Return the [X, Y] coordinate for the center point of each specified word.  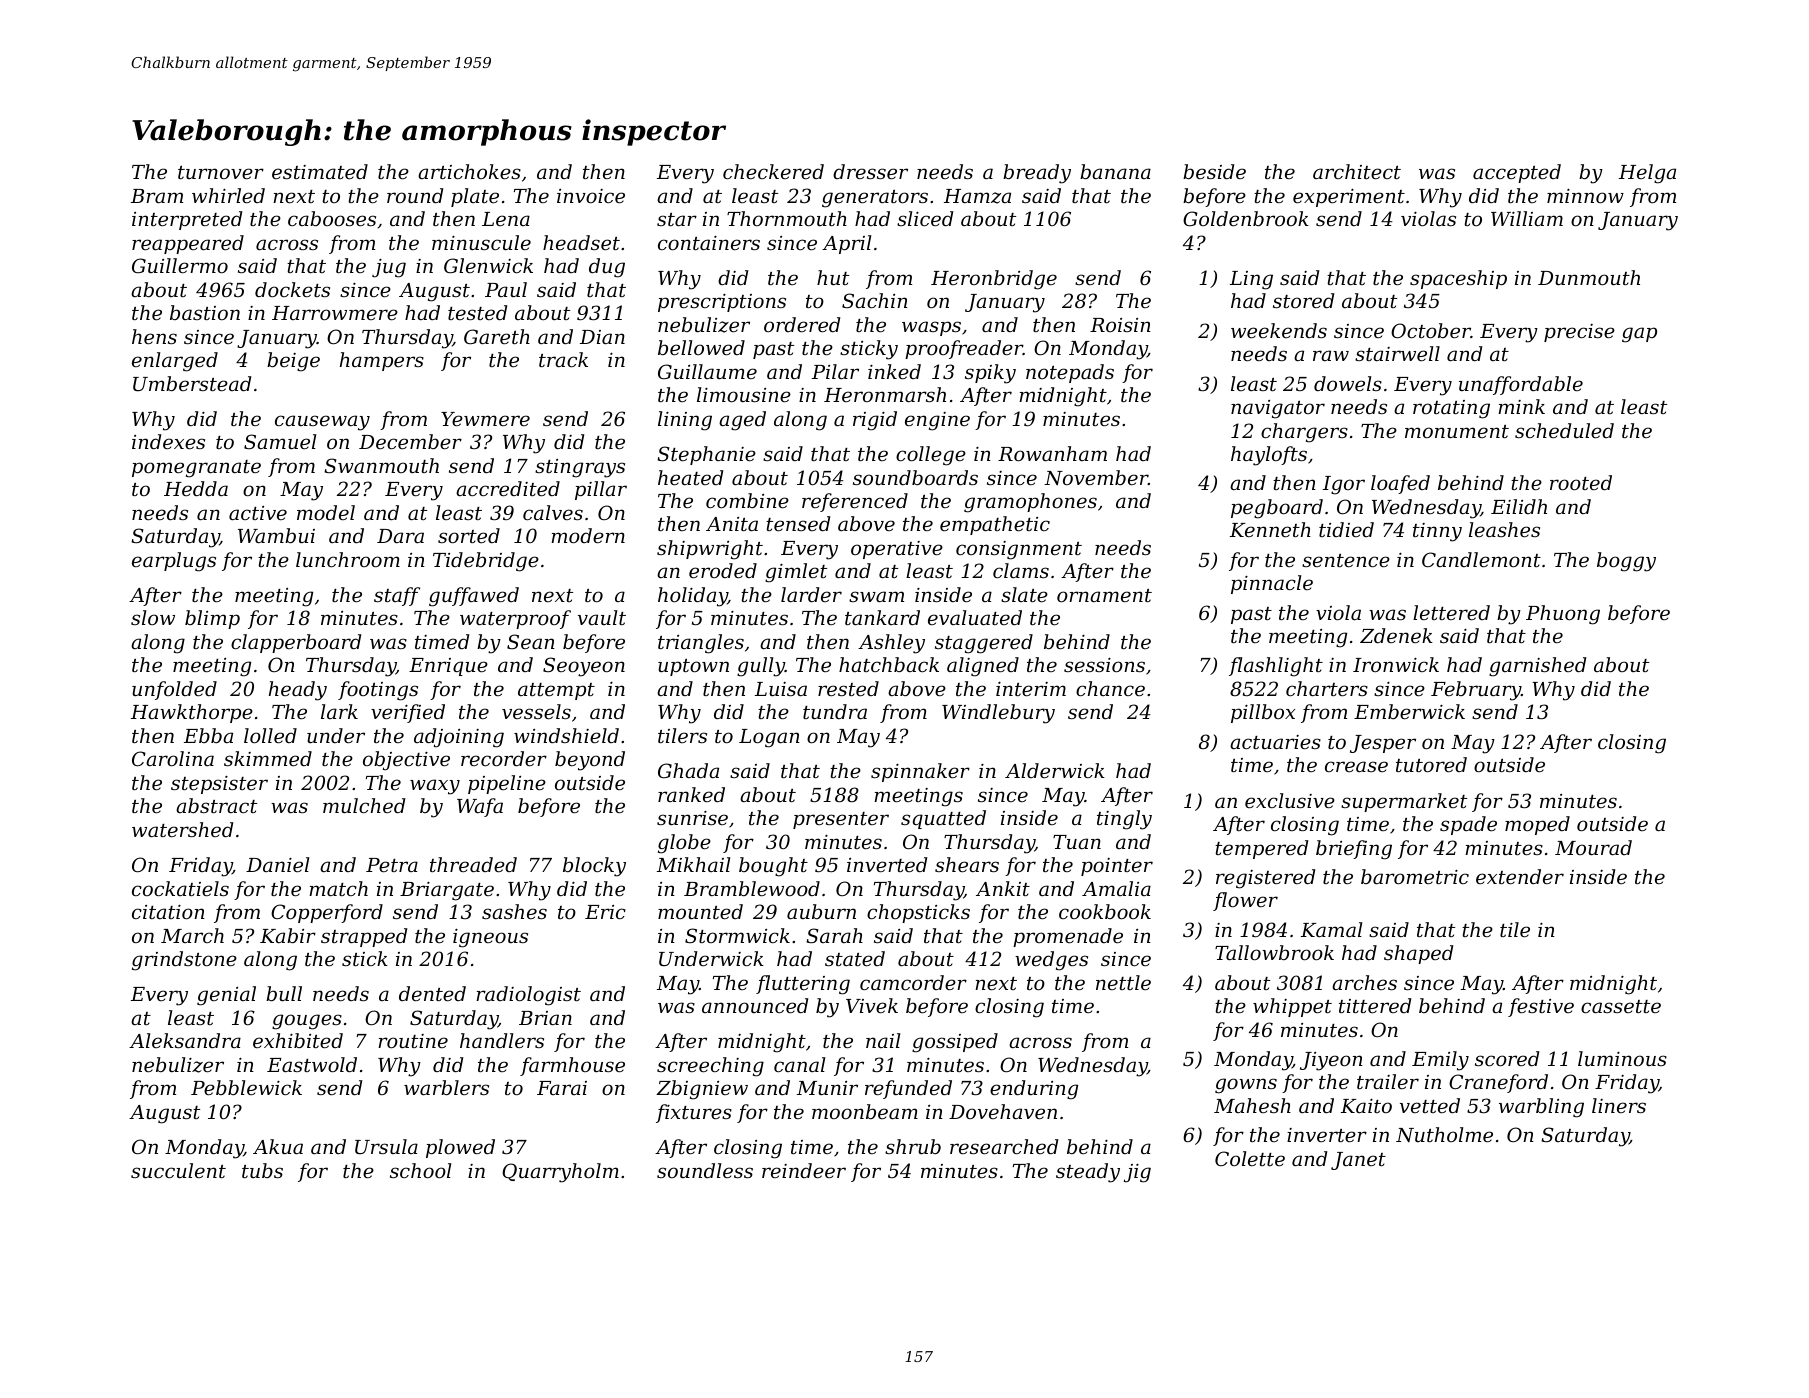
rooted [1581, 482]
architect [1357, 171]
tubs [262, 1170]
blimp [212, 619]
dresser [870, 171]
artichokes [469, 171]
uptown [693, 667]
